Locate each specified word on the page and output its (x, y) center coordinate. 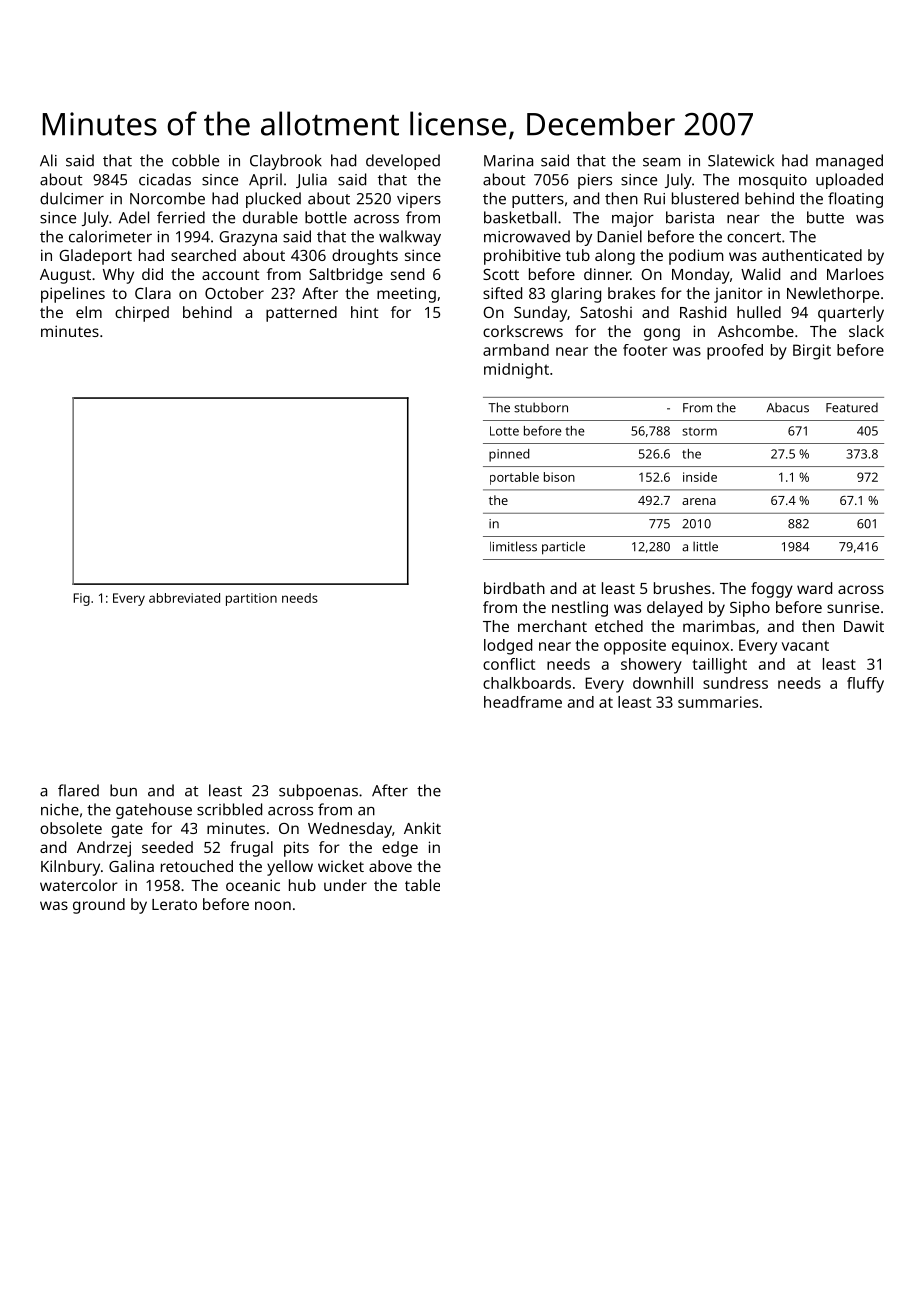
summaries (718, 702)
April (265, 181)
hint (365, 312)
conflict (509, 664)
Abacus (788, 407)
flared (78, 790)
